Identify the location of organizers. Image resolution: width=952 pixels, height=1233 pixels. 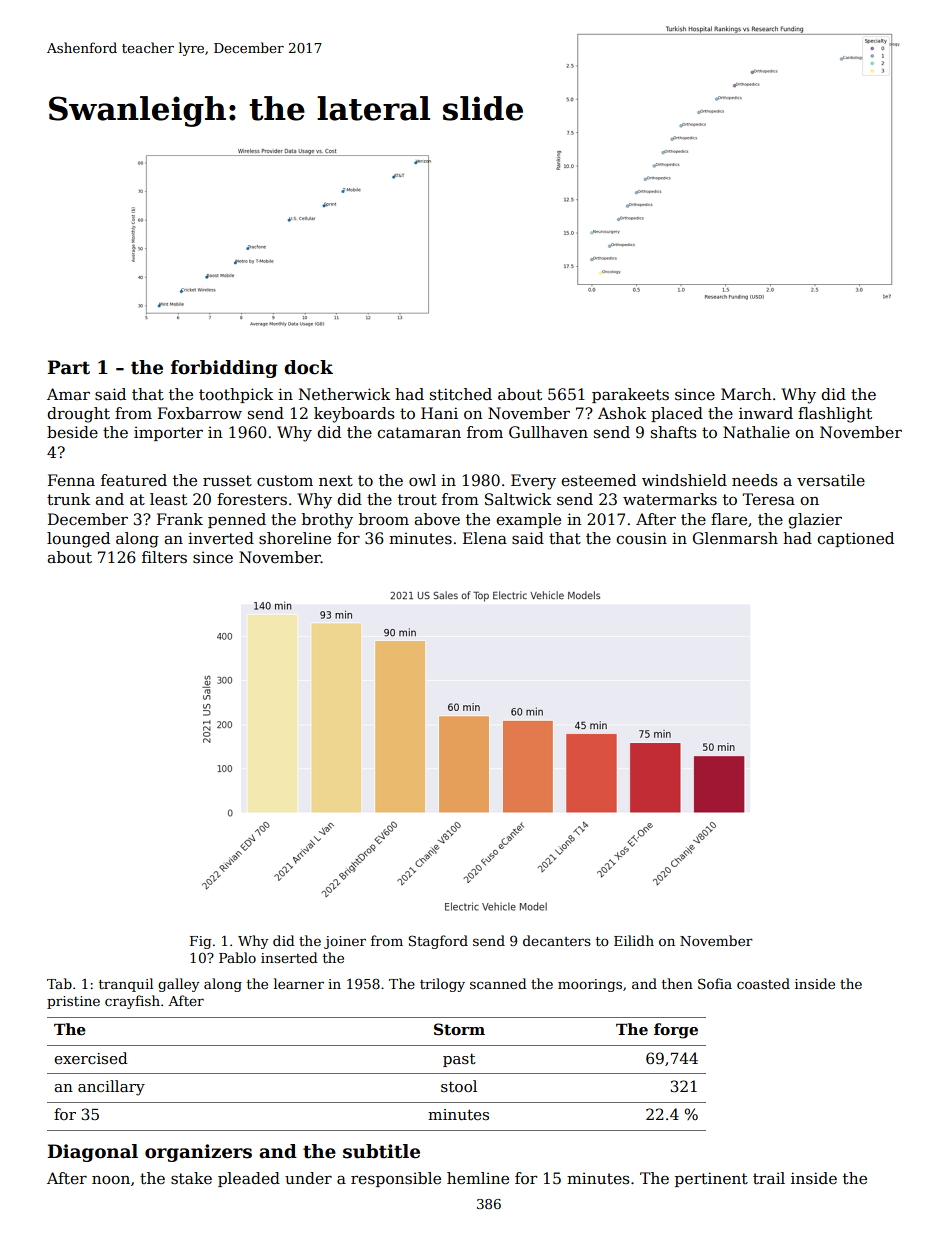
(198, 1153).
